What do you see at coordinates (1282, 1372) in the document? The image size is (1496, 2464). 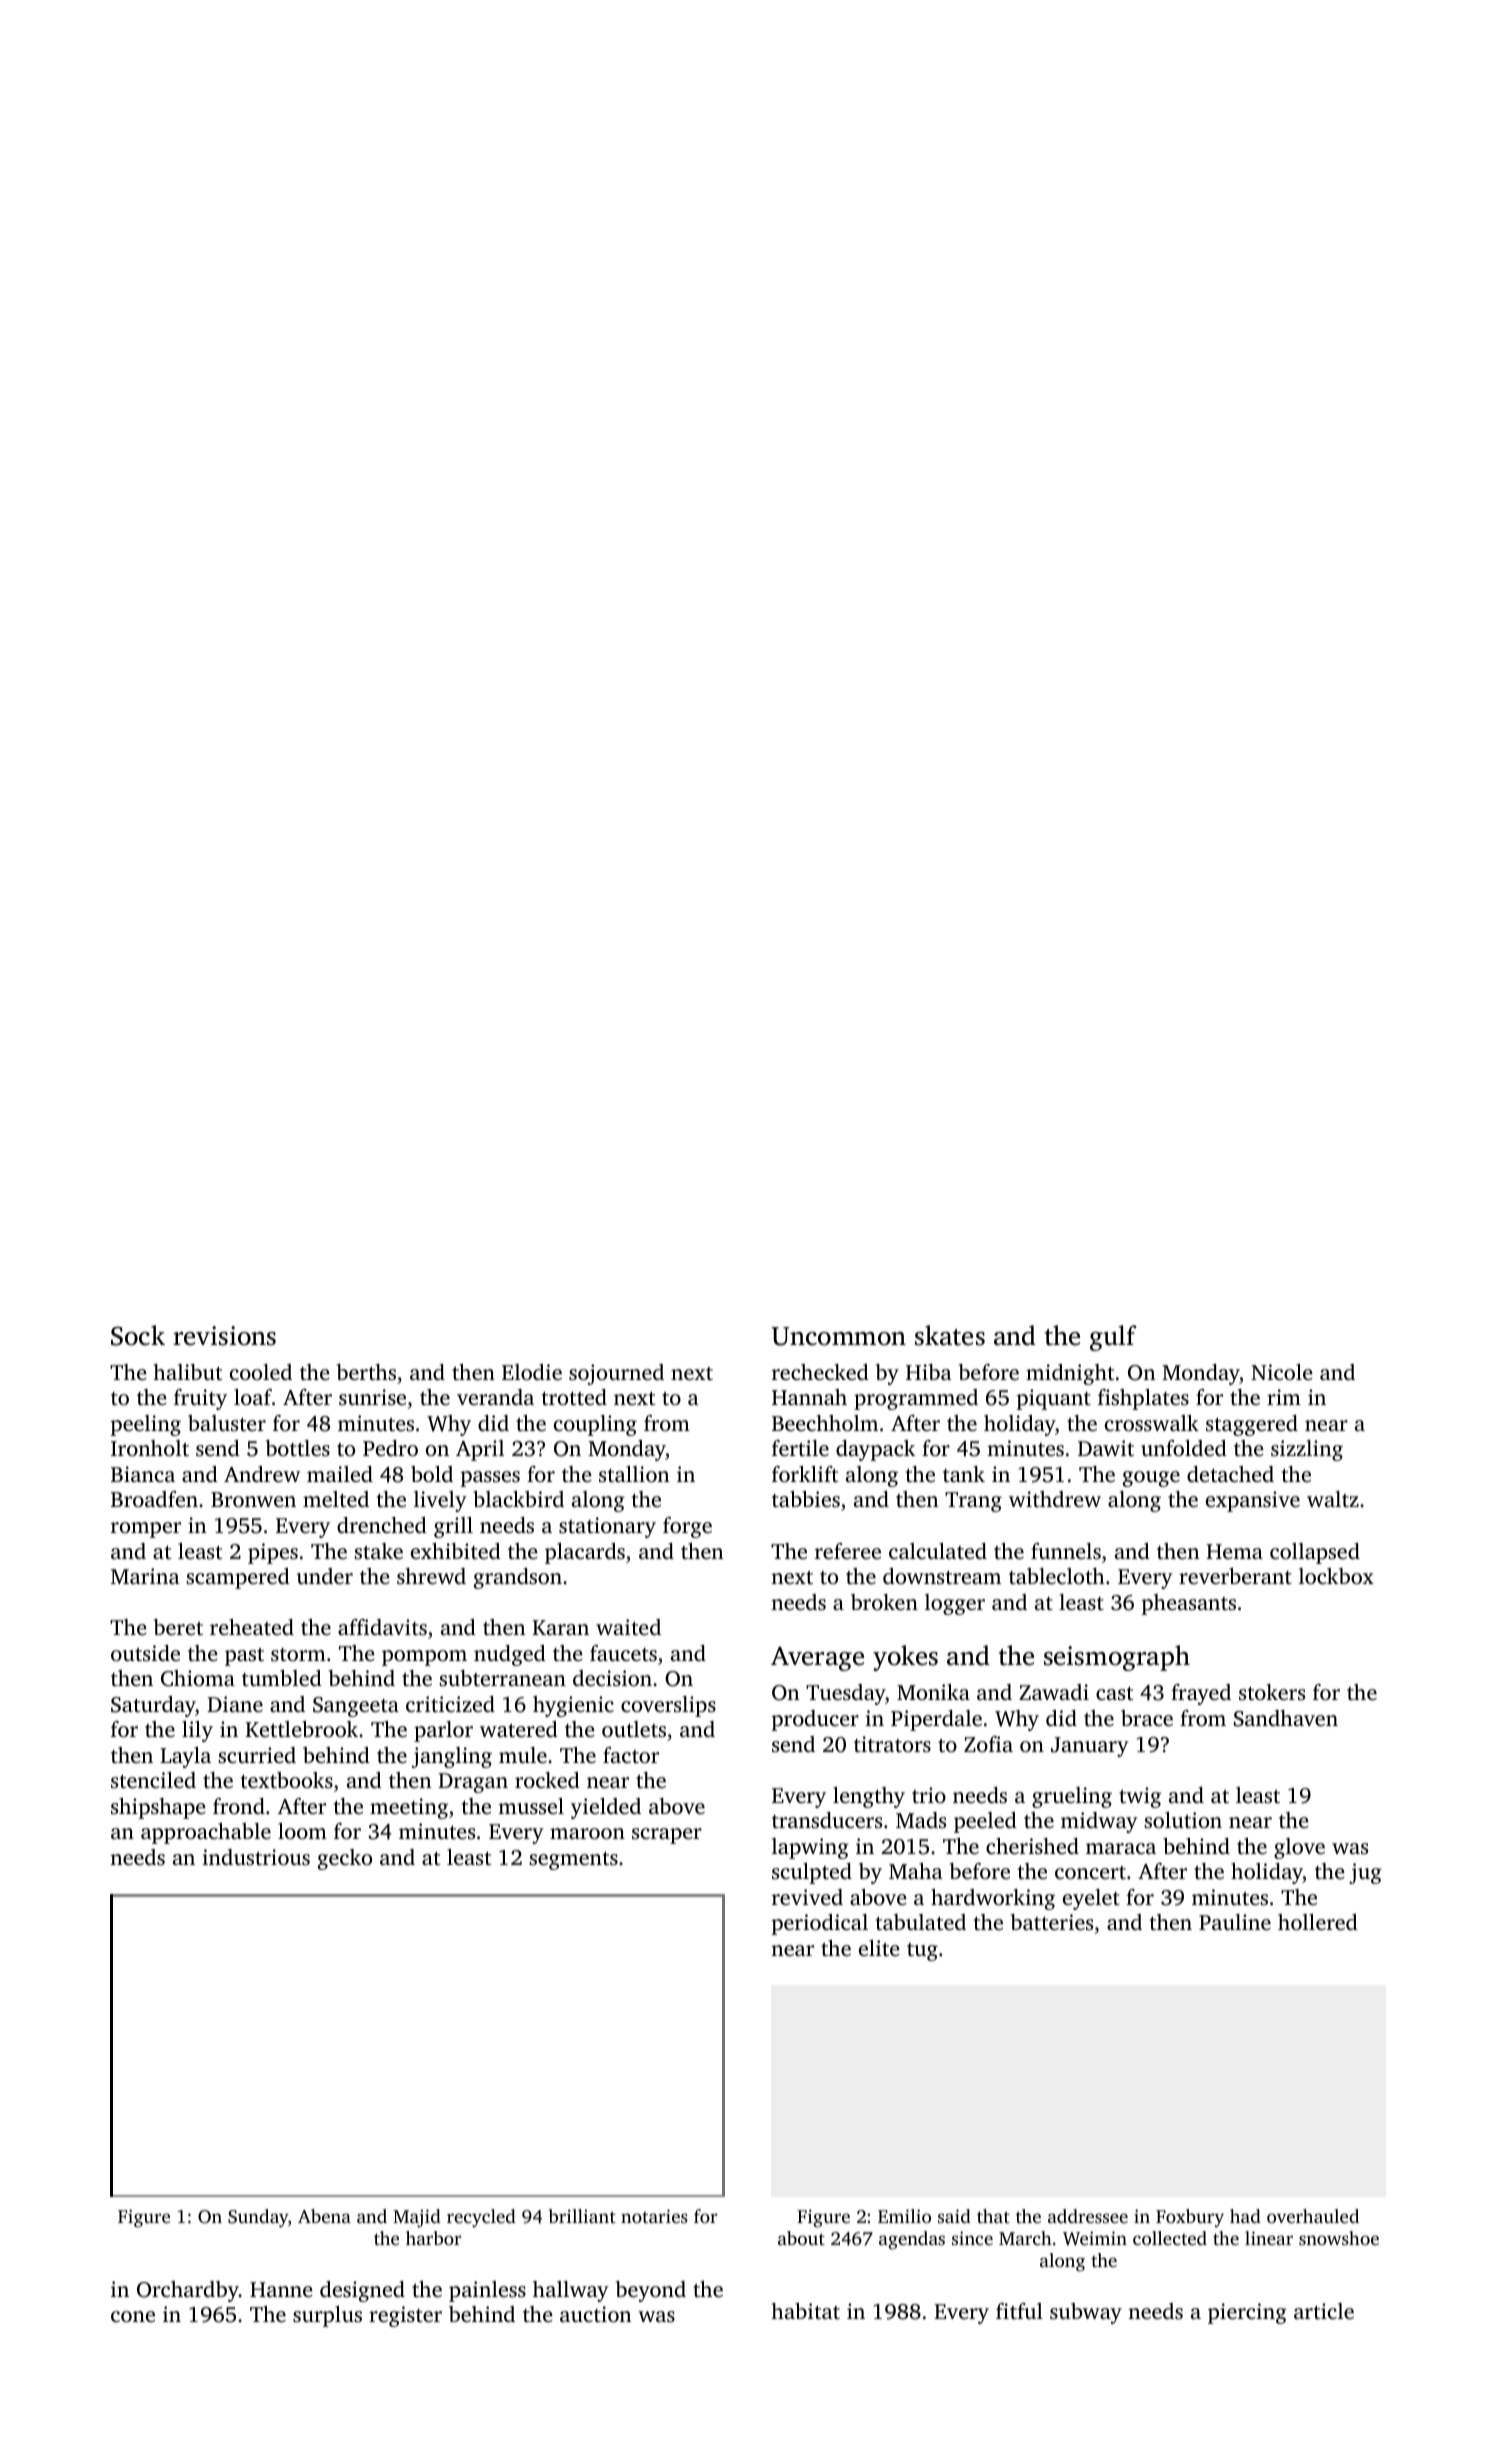 I see `Nicole` at bounding box center [1282, 1372].
